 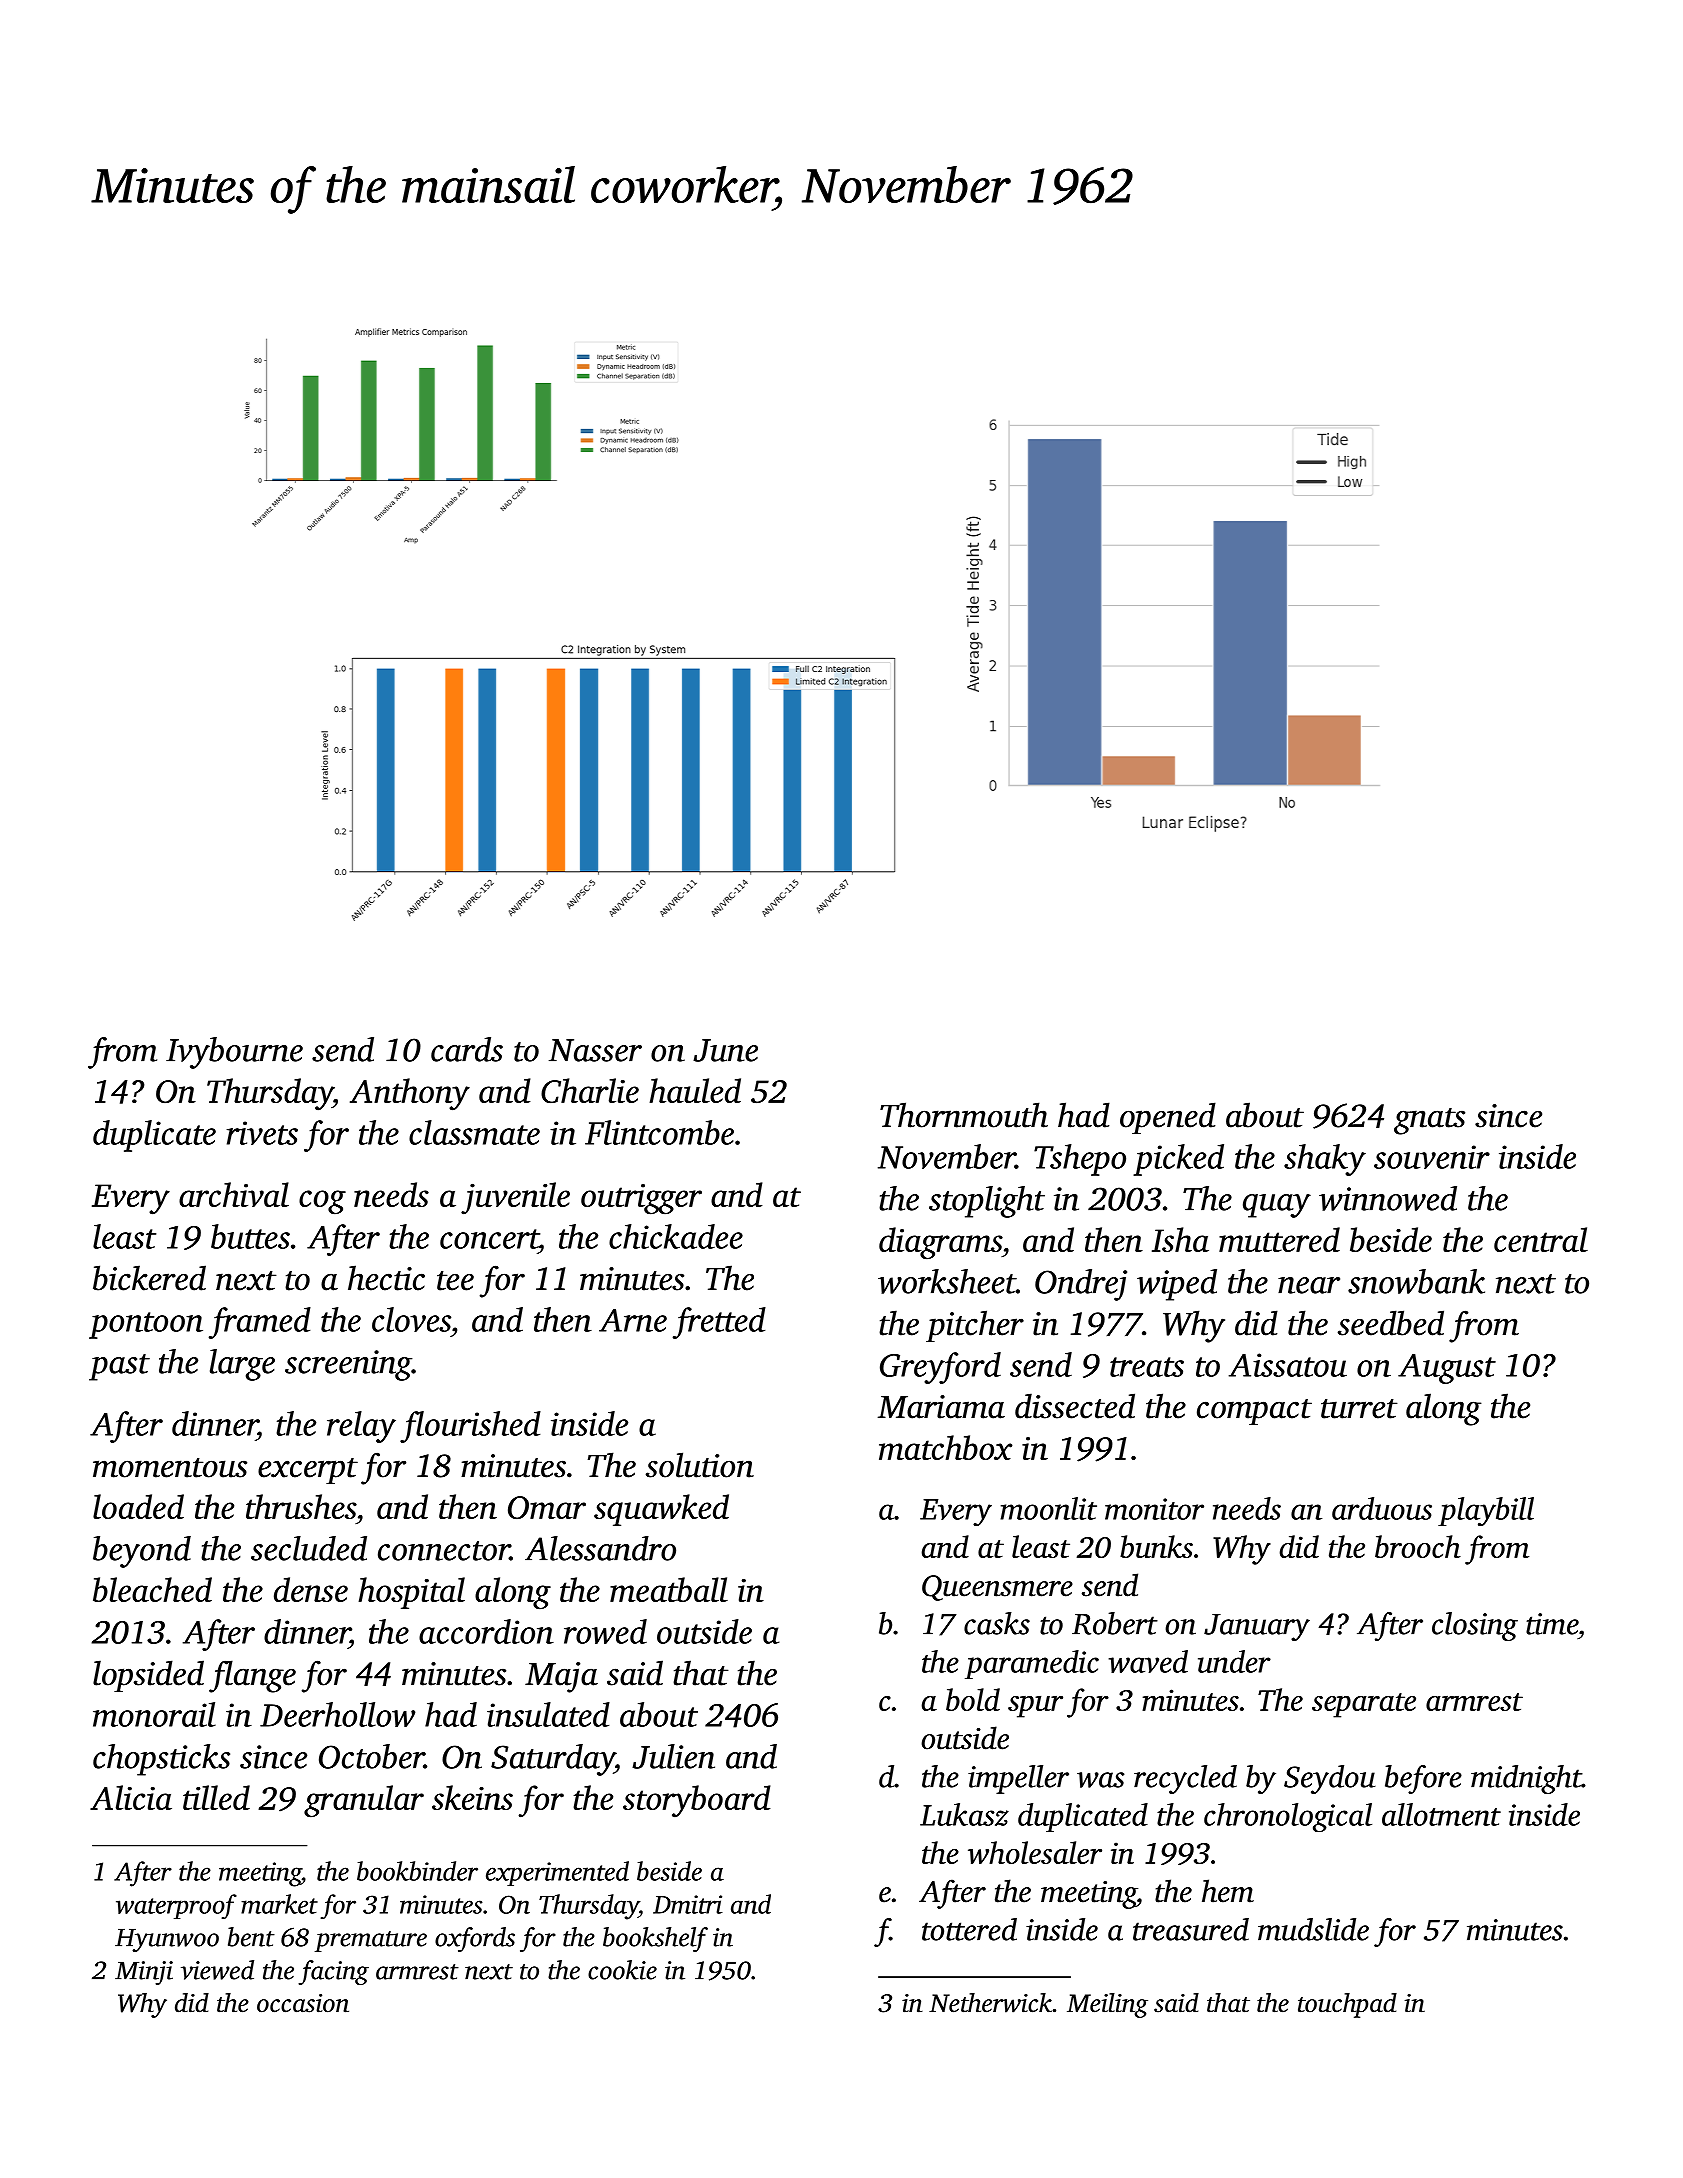 What do you see at coordinates (595, 1050) in the screenshot?
I see `Nasser` at bounding box center [595, 1050].
